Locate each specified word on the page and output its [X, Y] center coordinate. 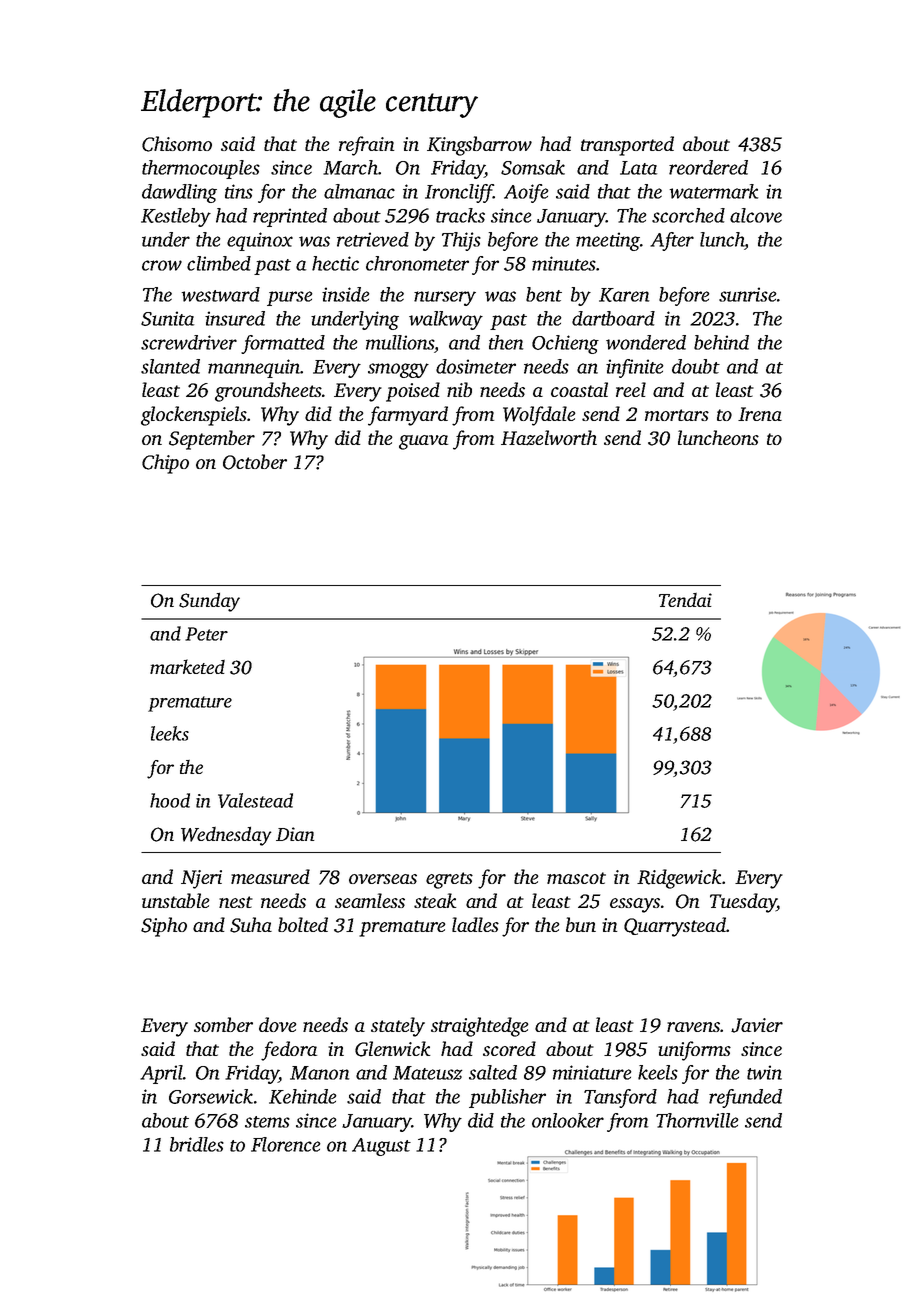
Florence [285, 1144]
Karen [624, 295]
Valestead [255, 800]
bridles [197, 1144]
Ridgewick [679, 879]
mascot [576, 878]
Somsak [533, 167]
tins [239, 191]
